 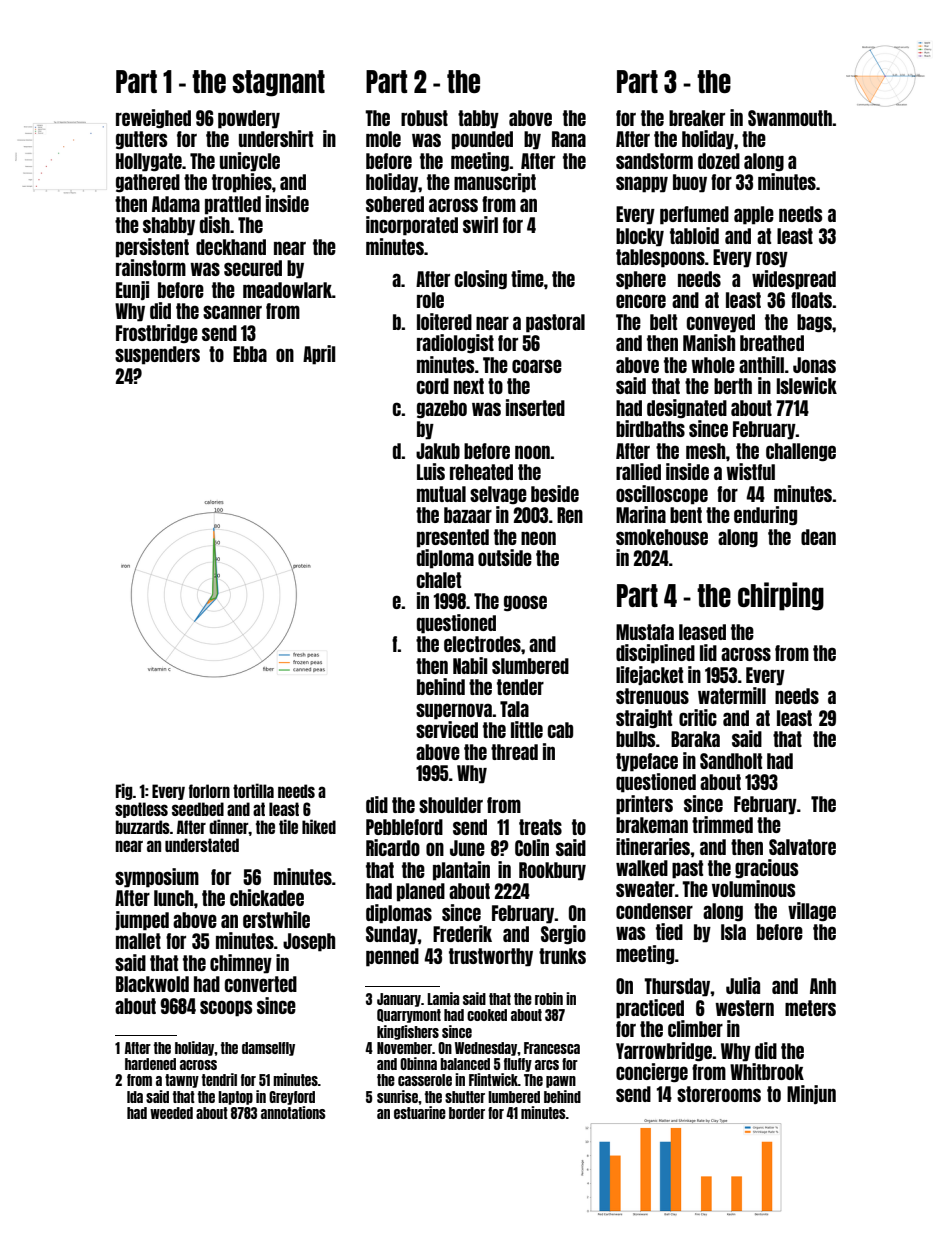 What do you see at coordinates (532, 452) in the page?
I see `noon` at bounding box center [532, 452].
